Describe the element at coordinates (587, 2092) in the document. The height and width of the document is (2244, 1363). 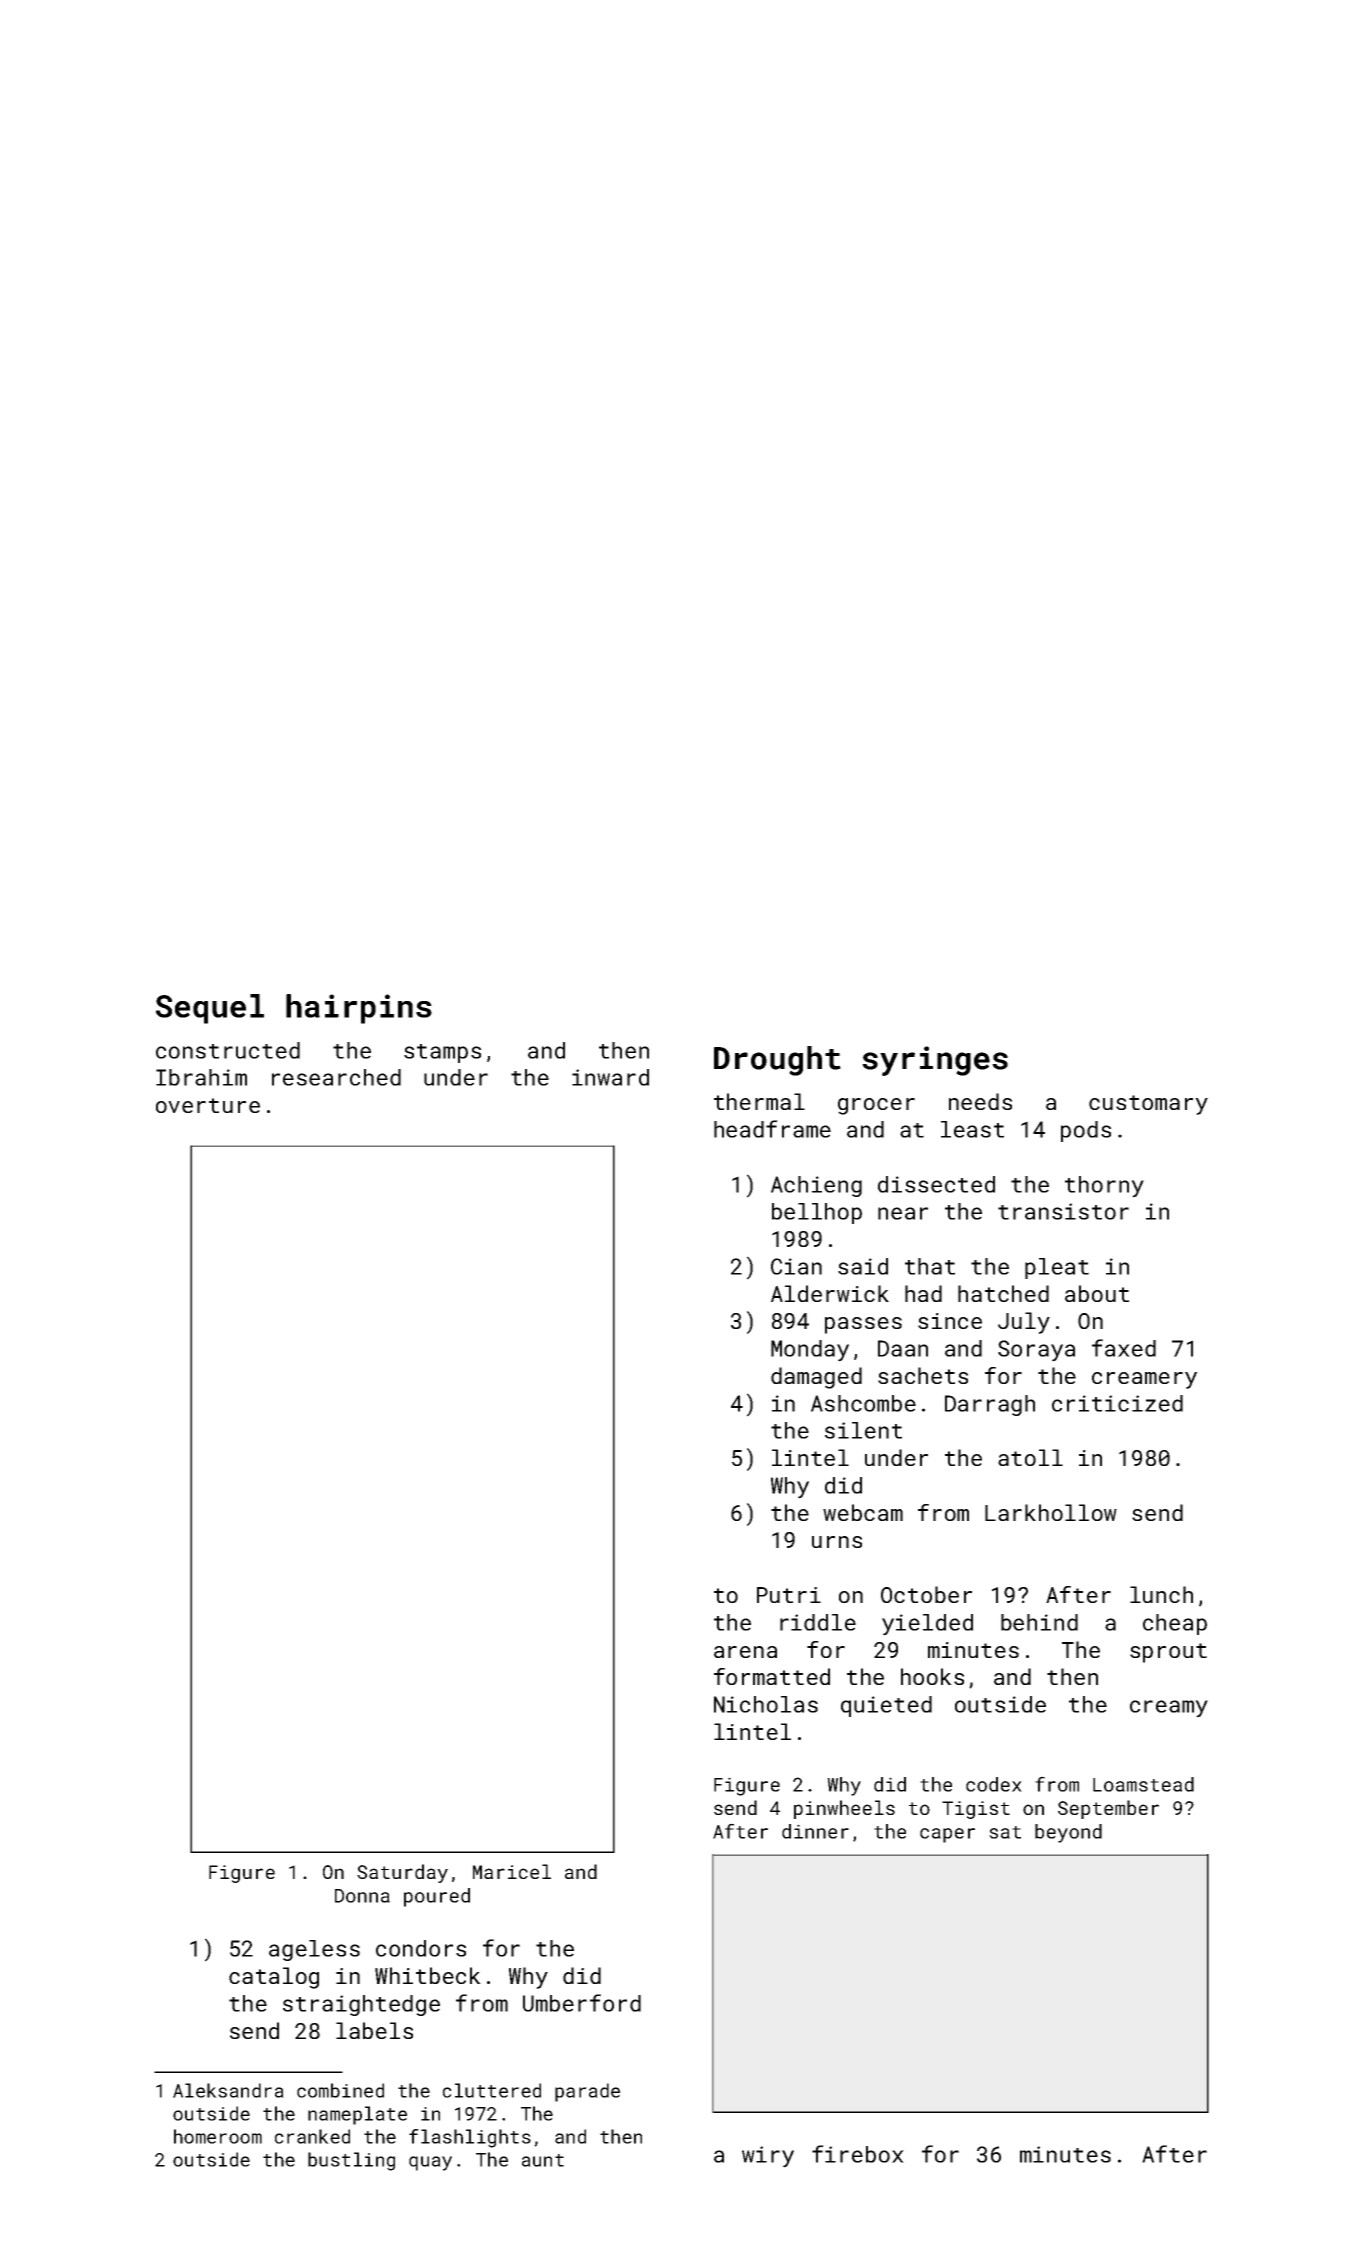
I see `parade` at that location.
